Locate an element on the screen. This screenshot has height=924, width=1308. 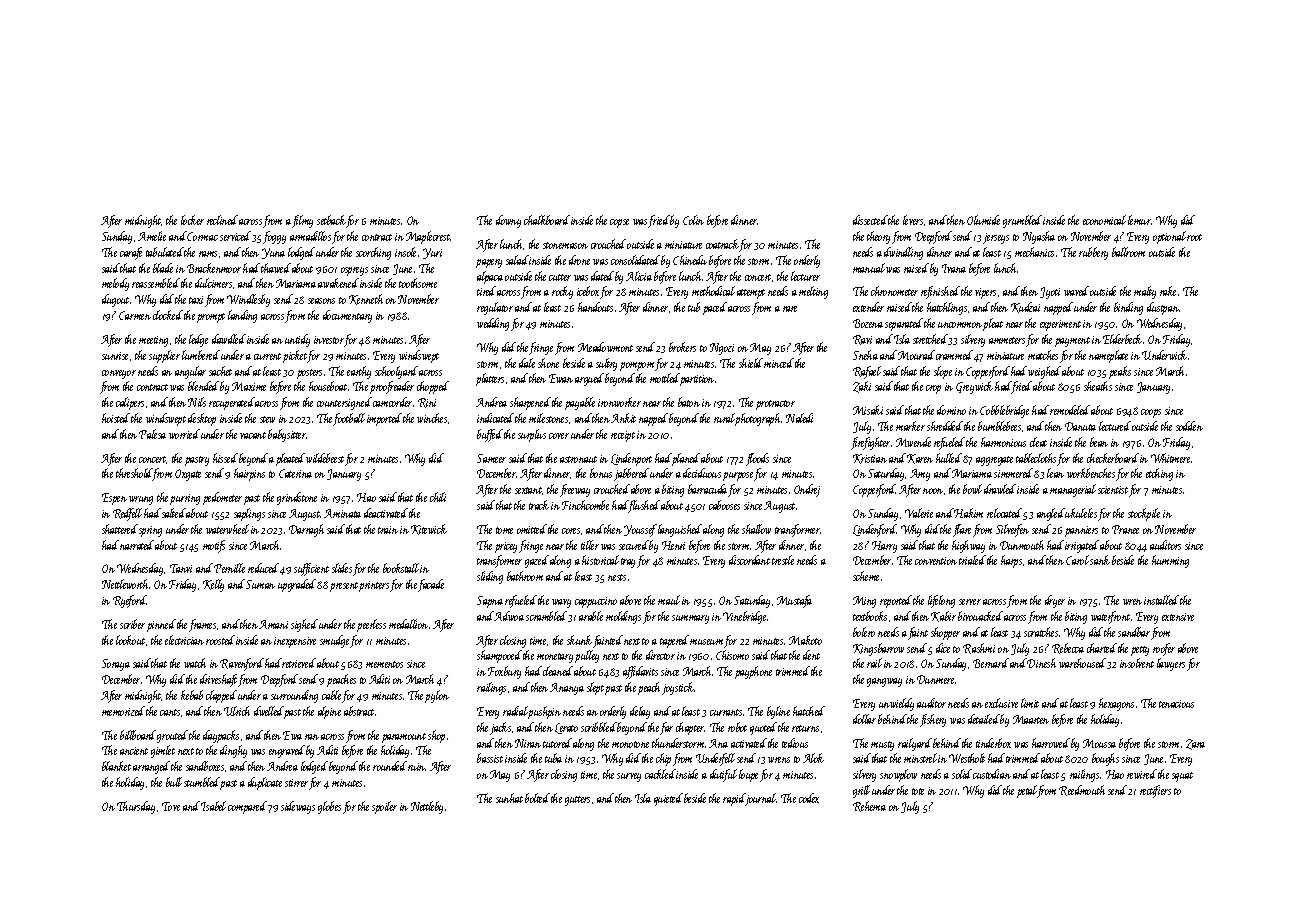
drawled is located at coordinates (1000, 489).
